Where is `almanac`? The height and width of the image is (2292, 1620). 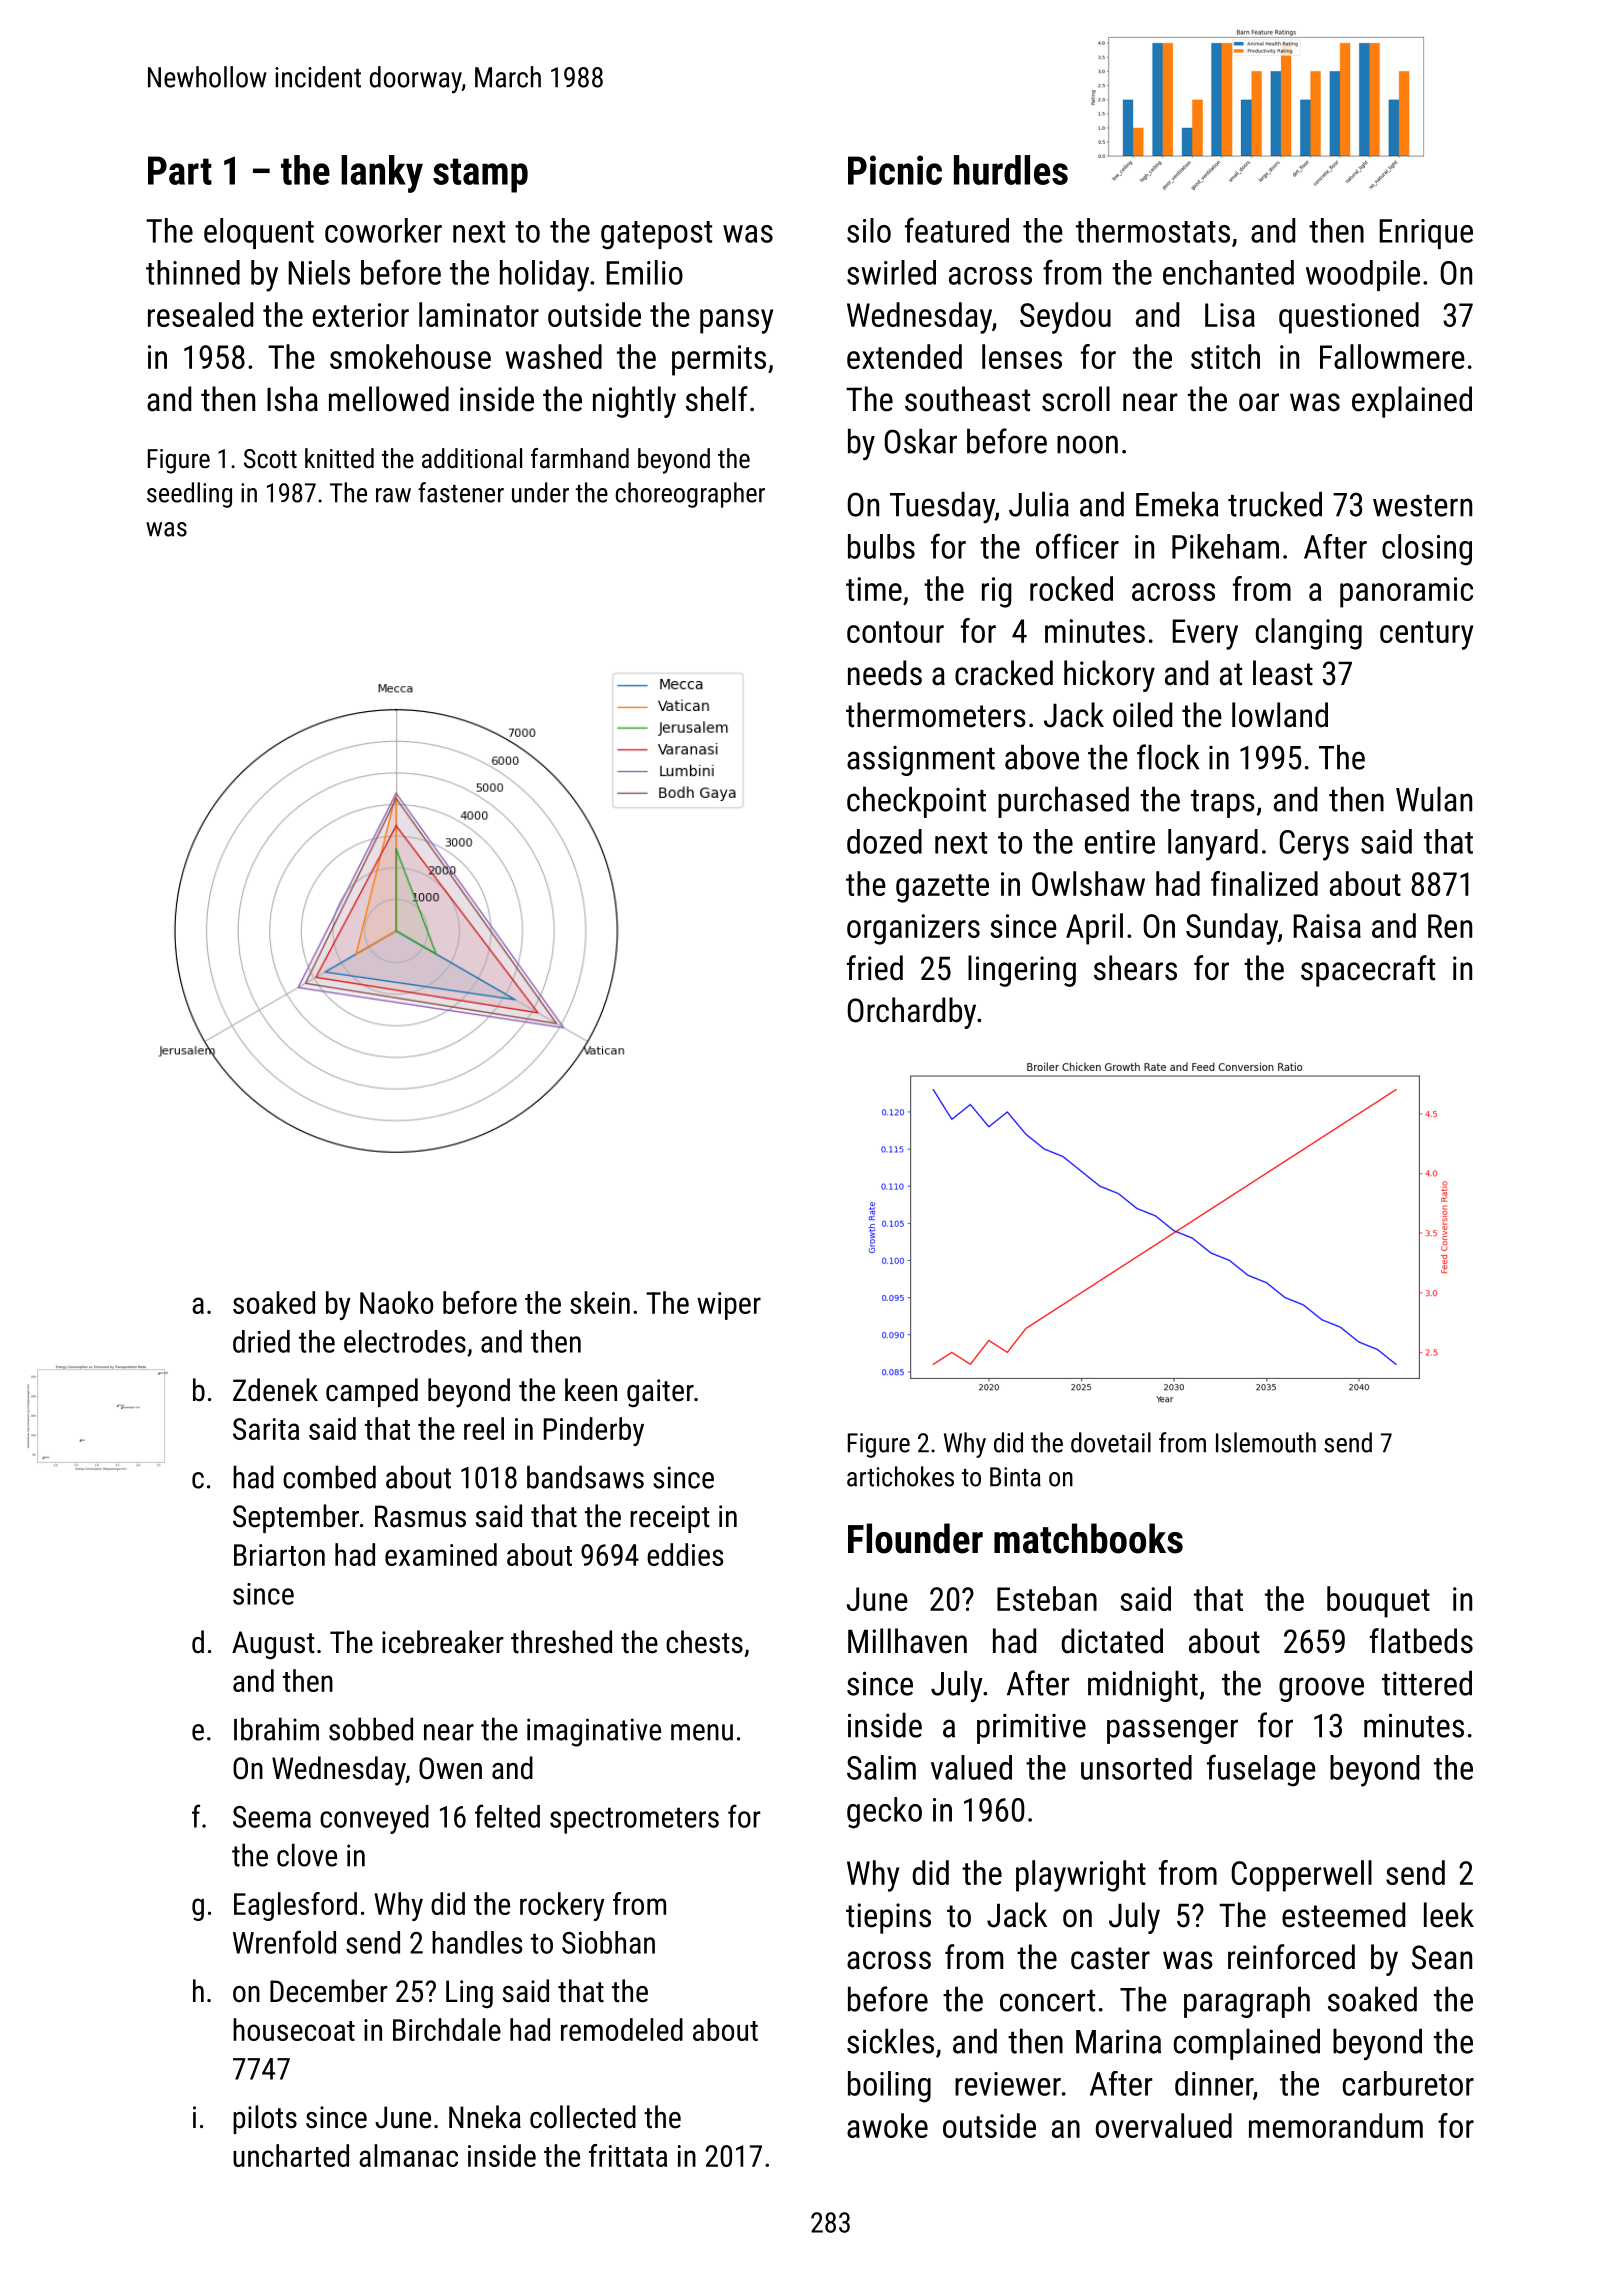
almanac is located at coordinates (408, 2155).
